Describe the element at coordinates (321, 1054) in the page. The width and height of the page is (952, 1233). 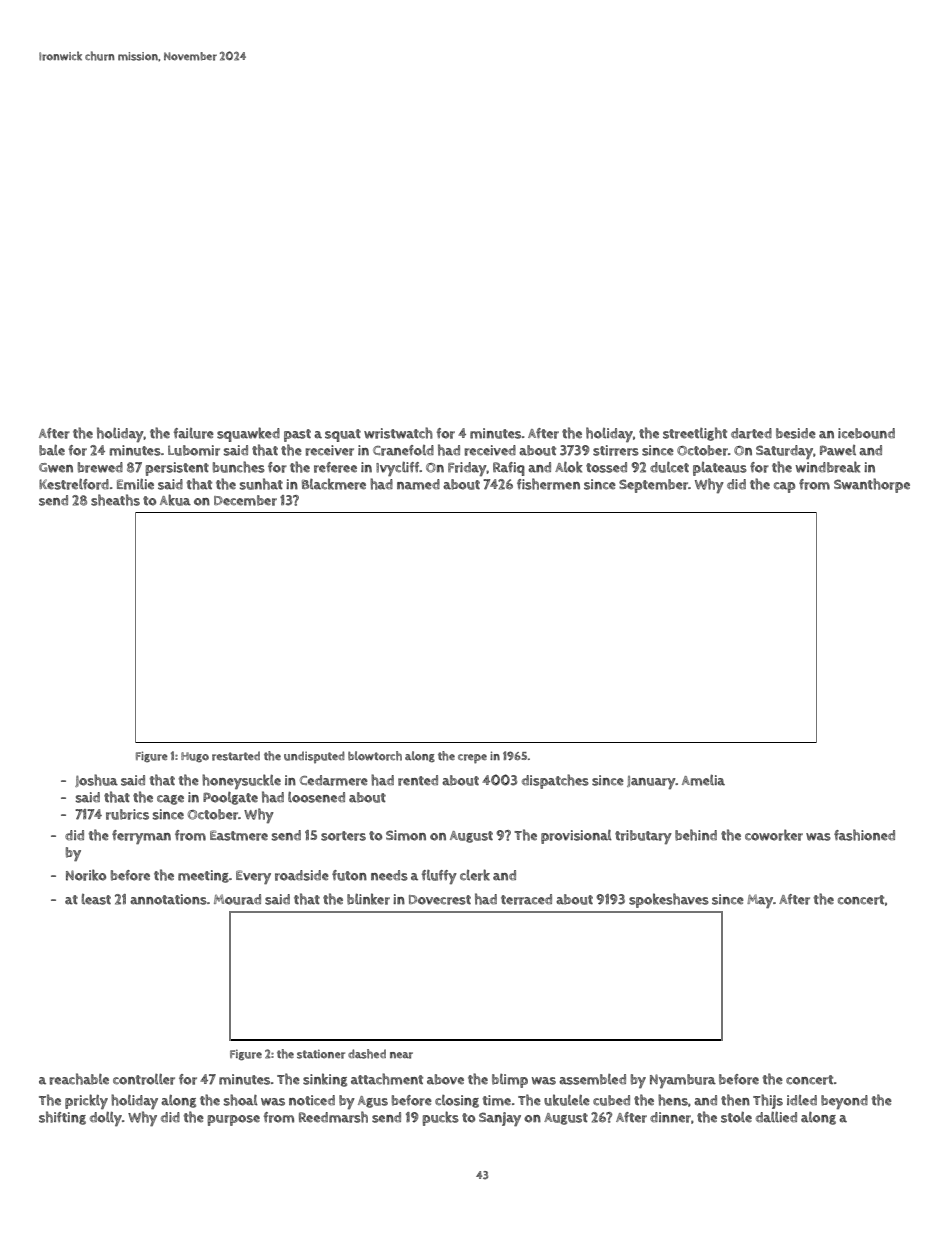
I see `stationer` at that location.
